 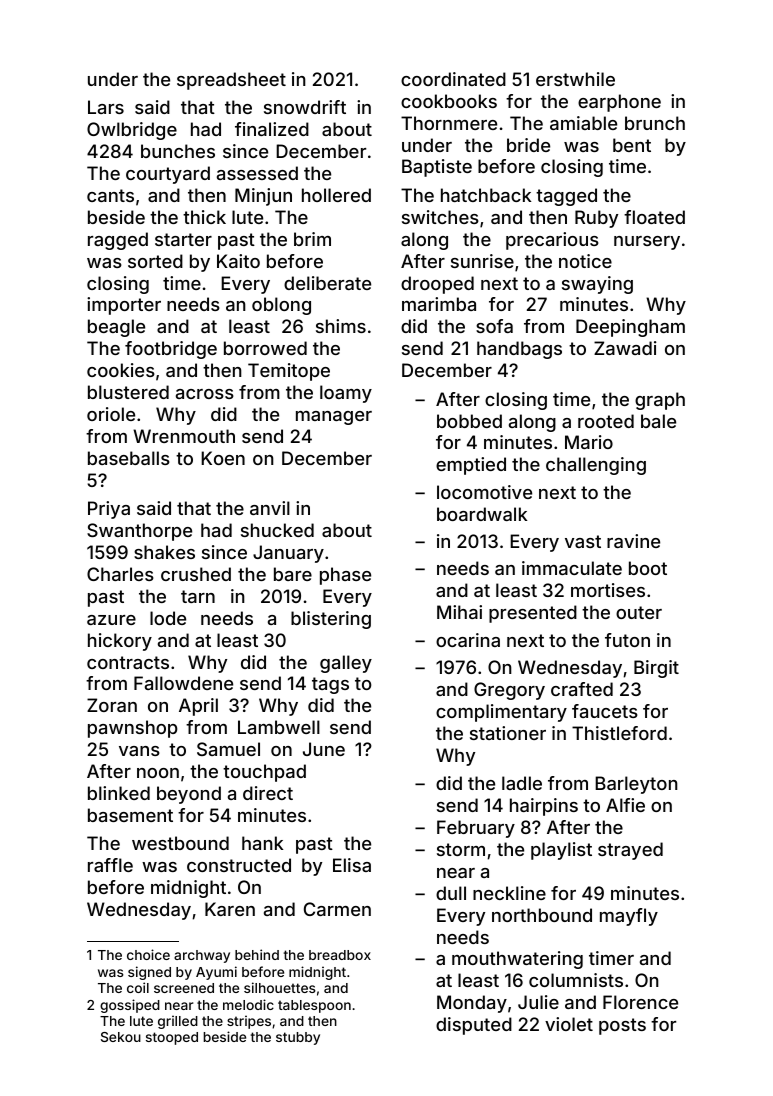 What do you see at coordinates (231, 81) in the document?
I see `spreadsheet` at bounding box center [231, 81].
